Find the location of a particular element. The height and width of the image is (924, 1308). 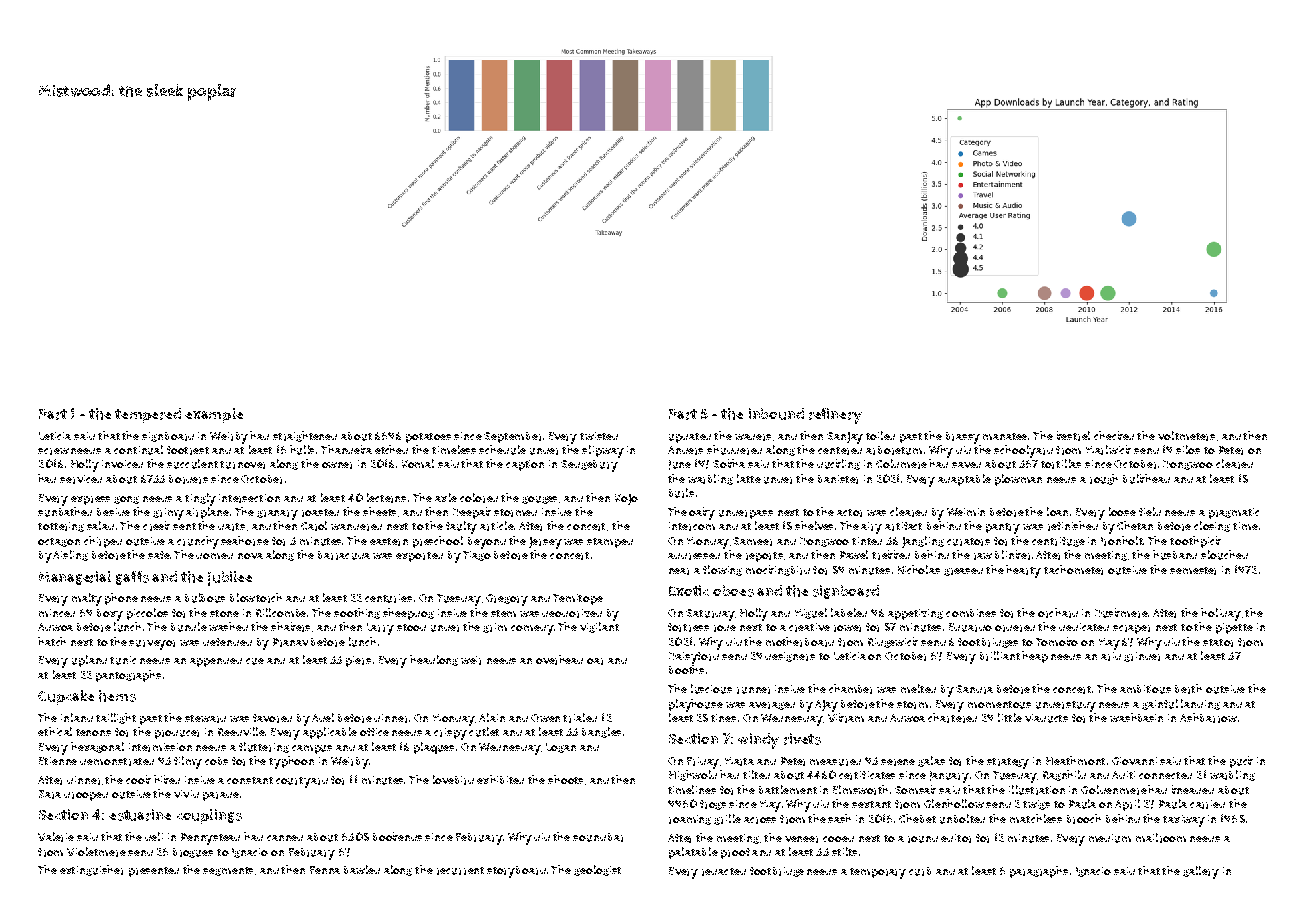

latte is located at coordinates (749, 478).
